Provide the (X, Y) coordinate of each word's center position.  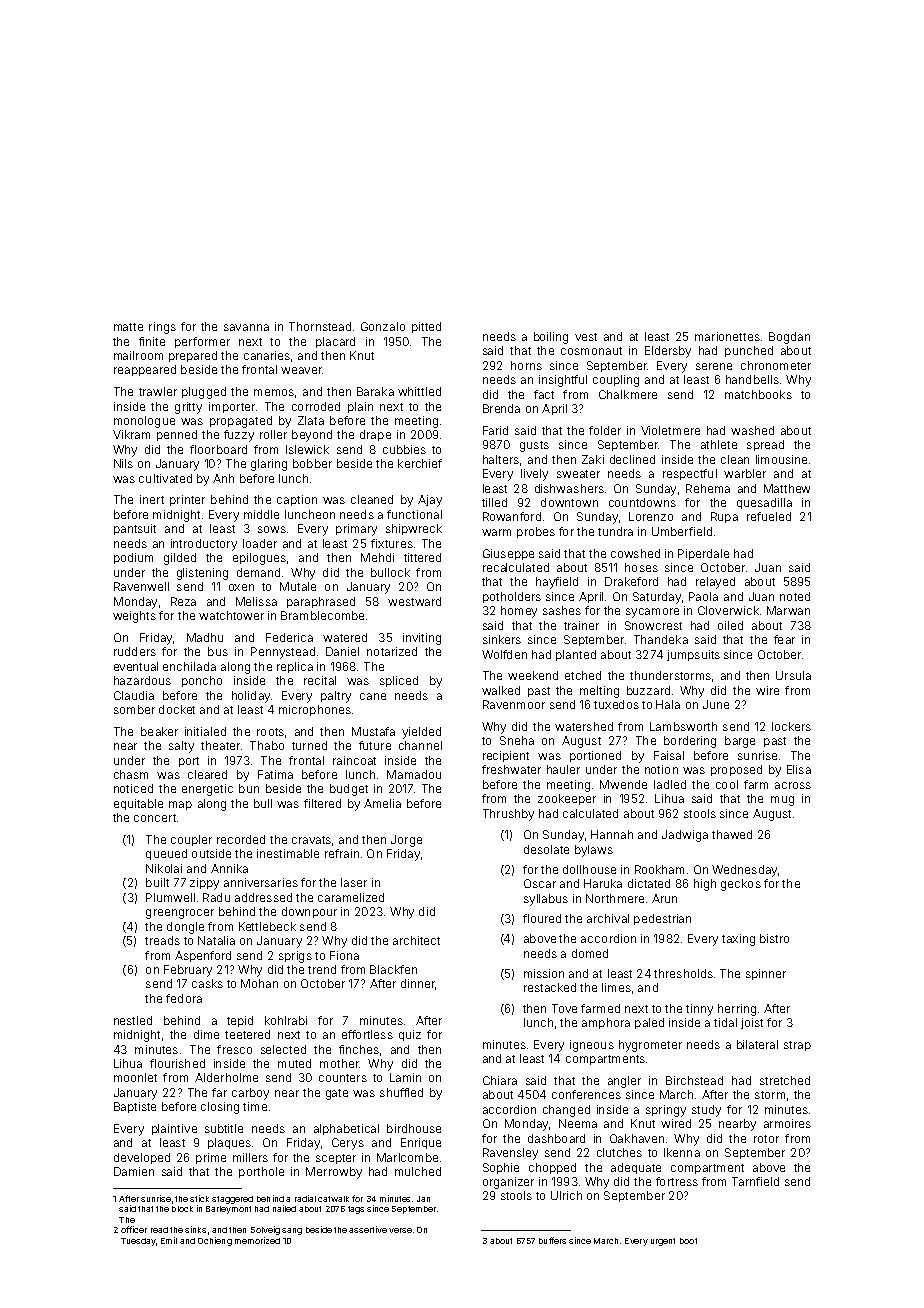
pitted (426, 327)
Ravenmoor (514, 704)
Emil (169, 1240)
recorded (241, 839)
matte (128, 327)
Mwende (623, 784)
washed (752, 430)
